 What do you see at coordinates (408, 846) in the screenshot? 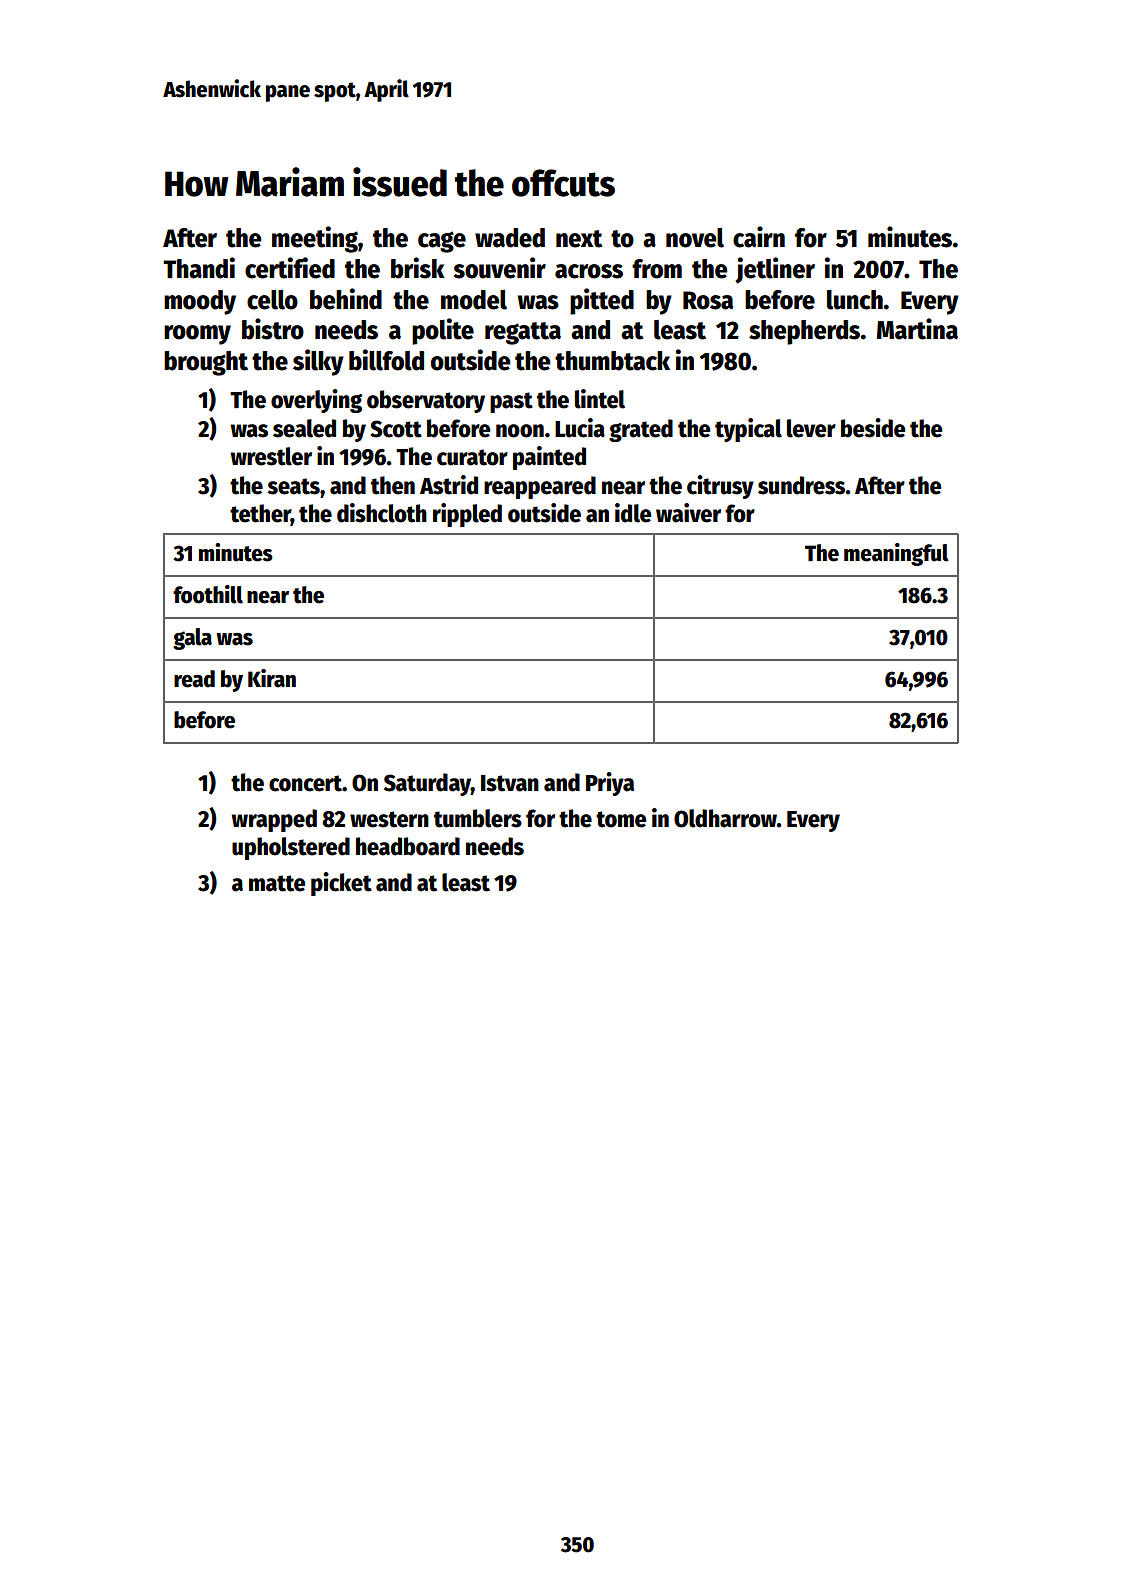
I see `headboard` at bounding box center [408, 846].
